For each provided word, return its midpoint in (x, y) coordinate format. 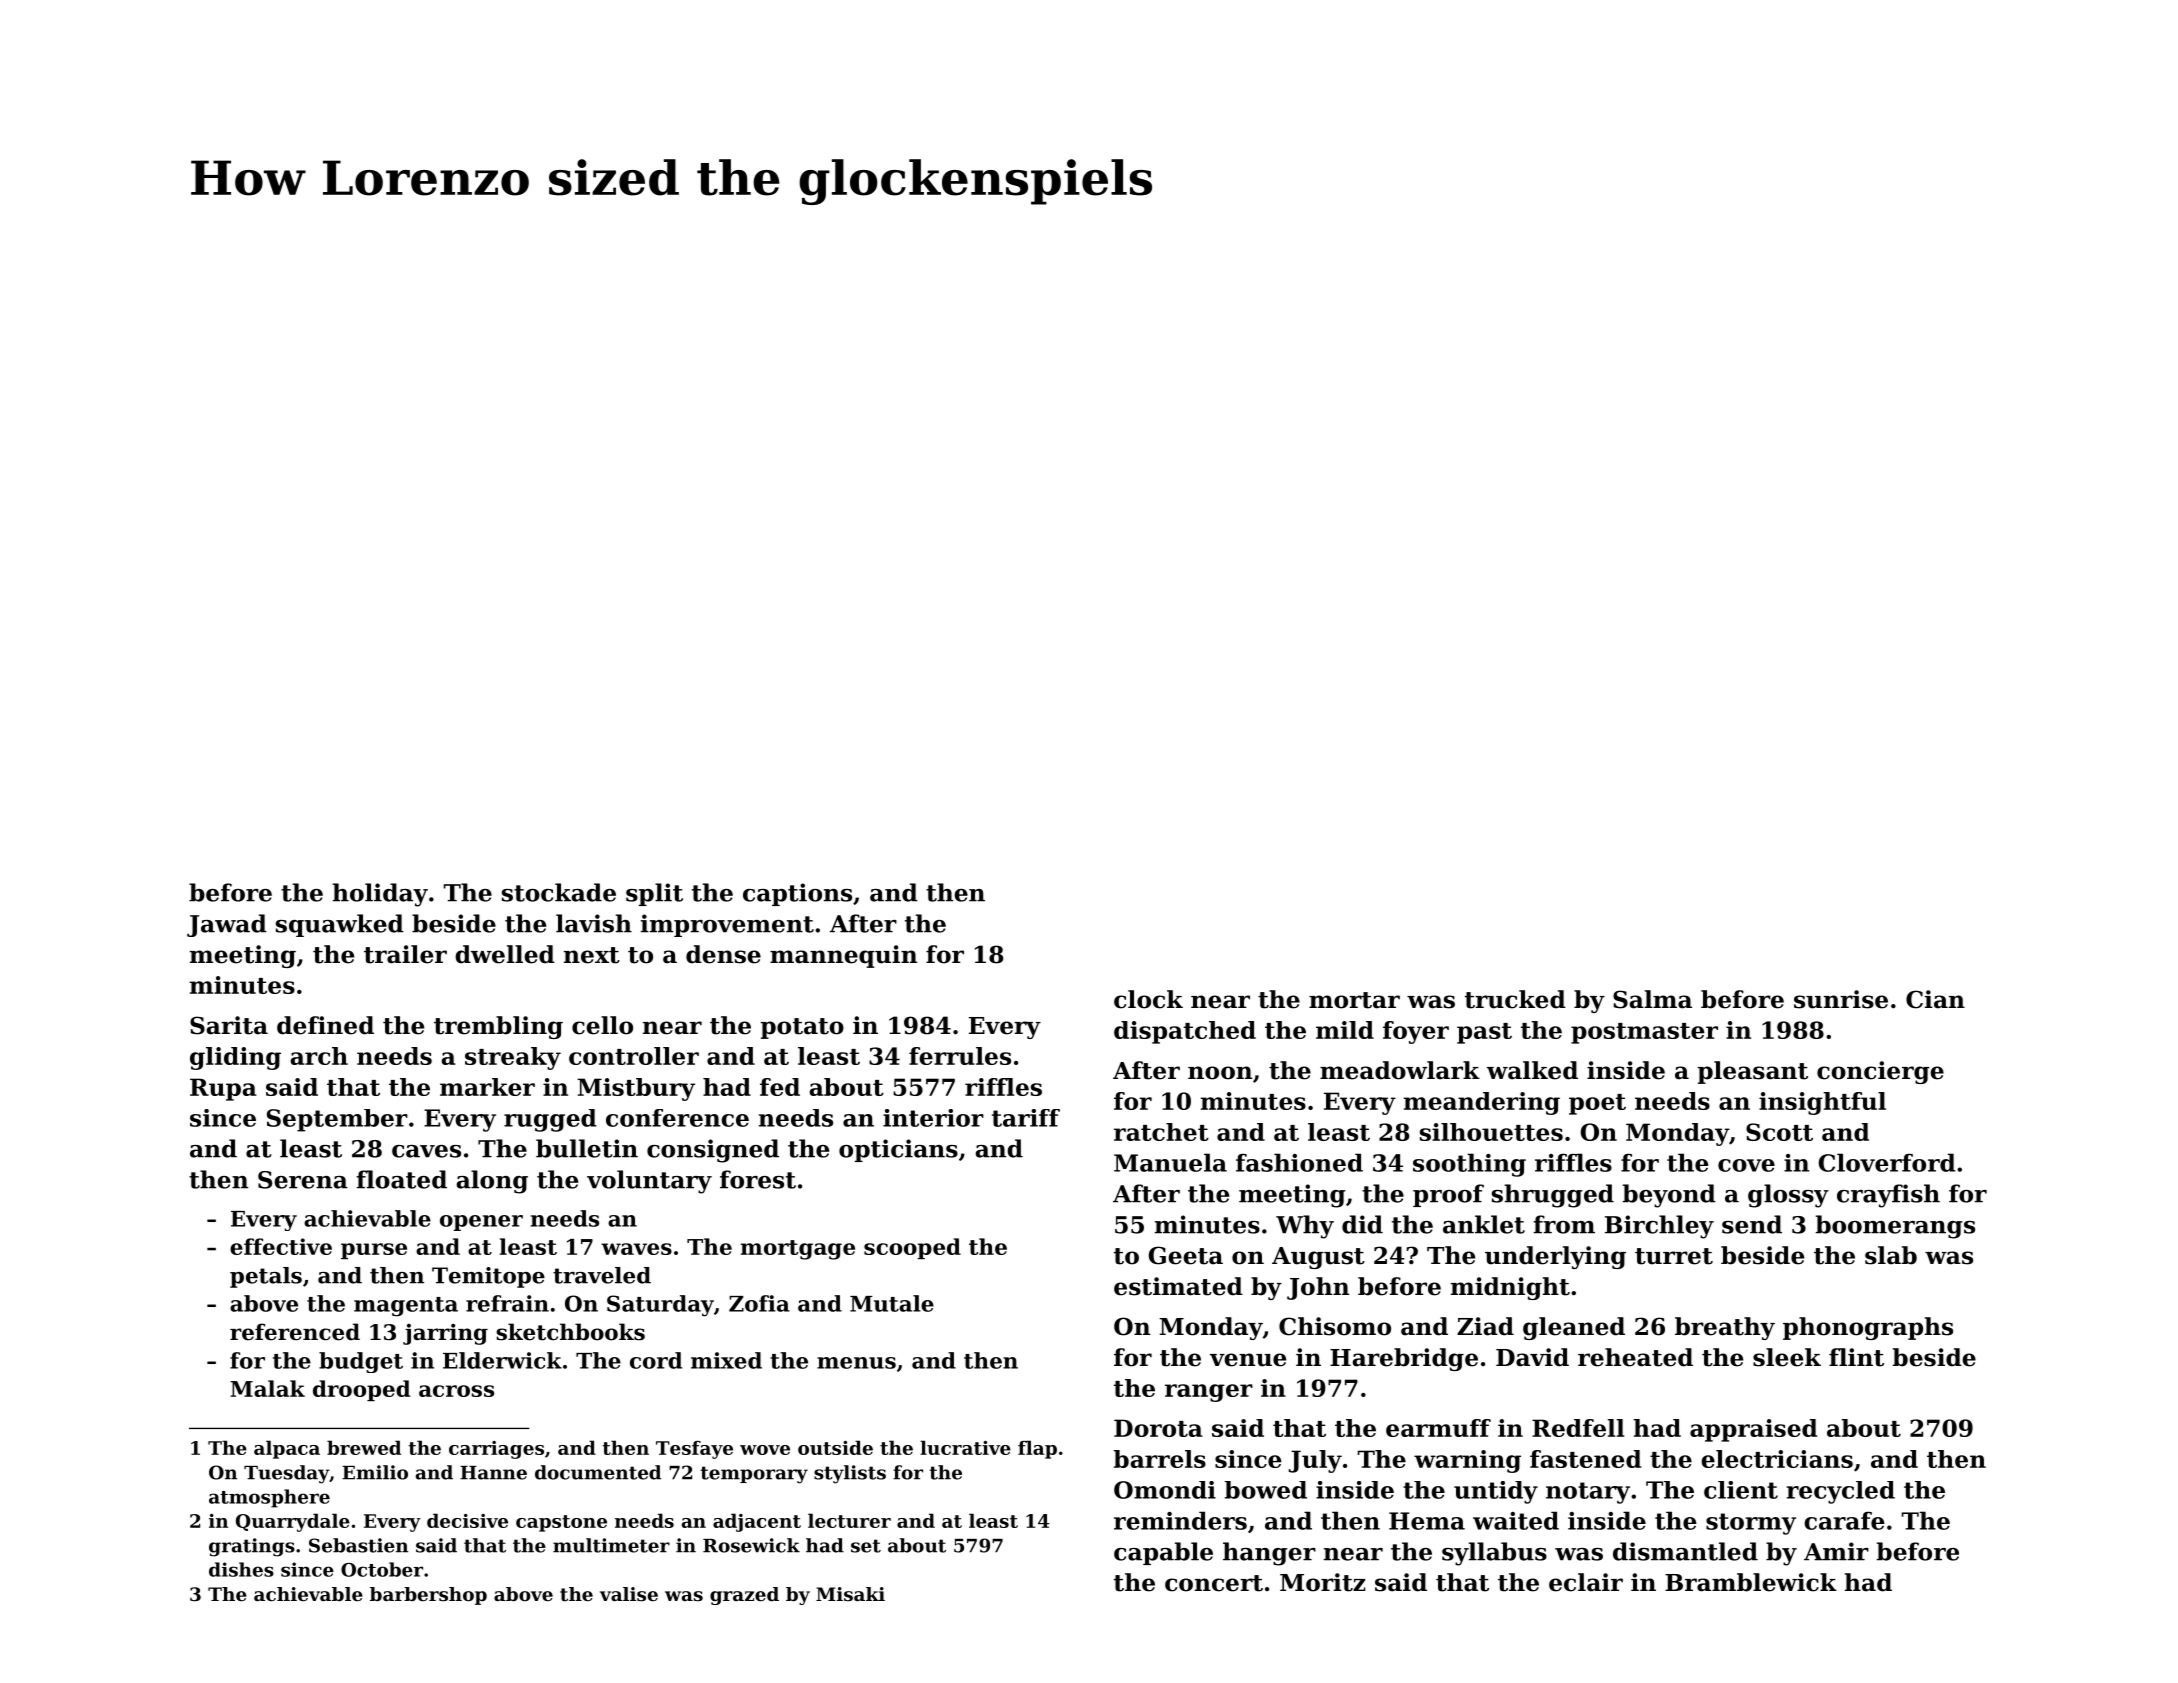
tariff (1026, 1118)
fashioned (1299, 1162)
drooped (361, 1390)
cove (1746, 1165)
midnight (1510, 1288)
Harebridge (1404, 1359)
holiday (380, 895)
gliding (235, 1058)
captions (797, 894)
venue (1248, 1360)
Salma (1652, 999)
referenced (295, 1332)
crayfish (1888, 1196)
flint (1856, 1357)
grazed (744, 1596)
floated (402, 1179)
